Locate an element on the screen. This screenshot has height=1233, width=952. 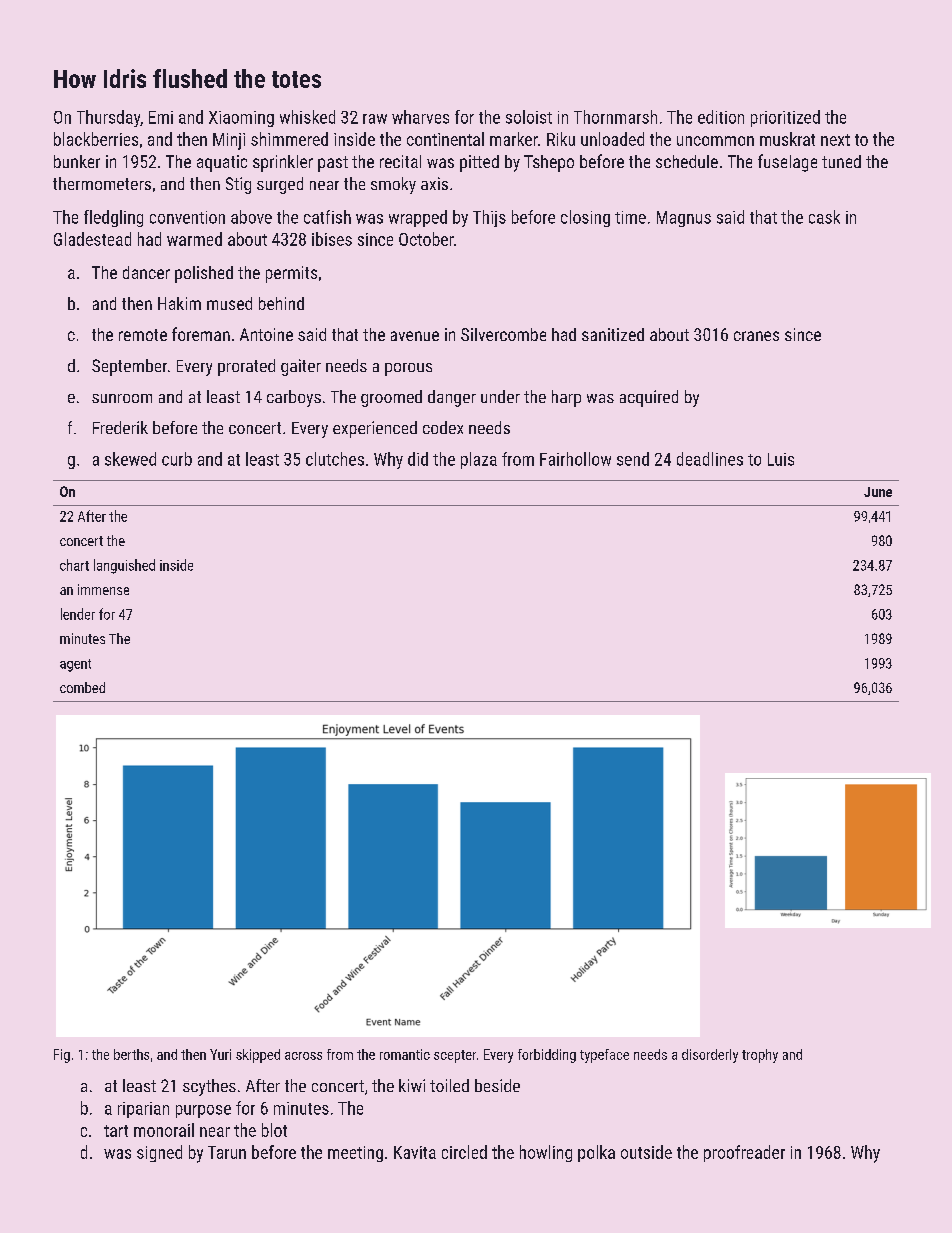
languished is located at coordinates (124, 566).
